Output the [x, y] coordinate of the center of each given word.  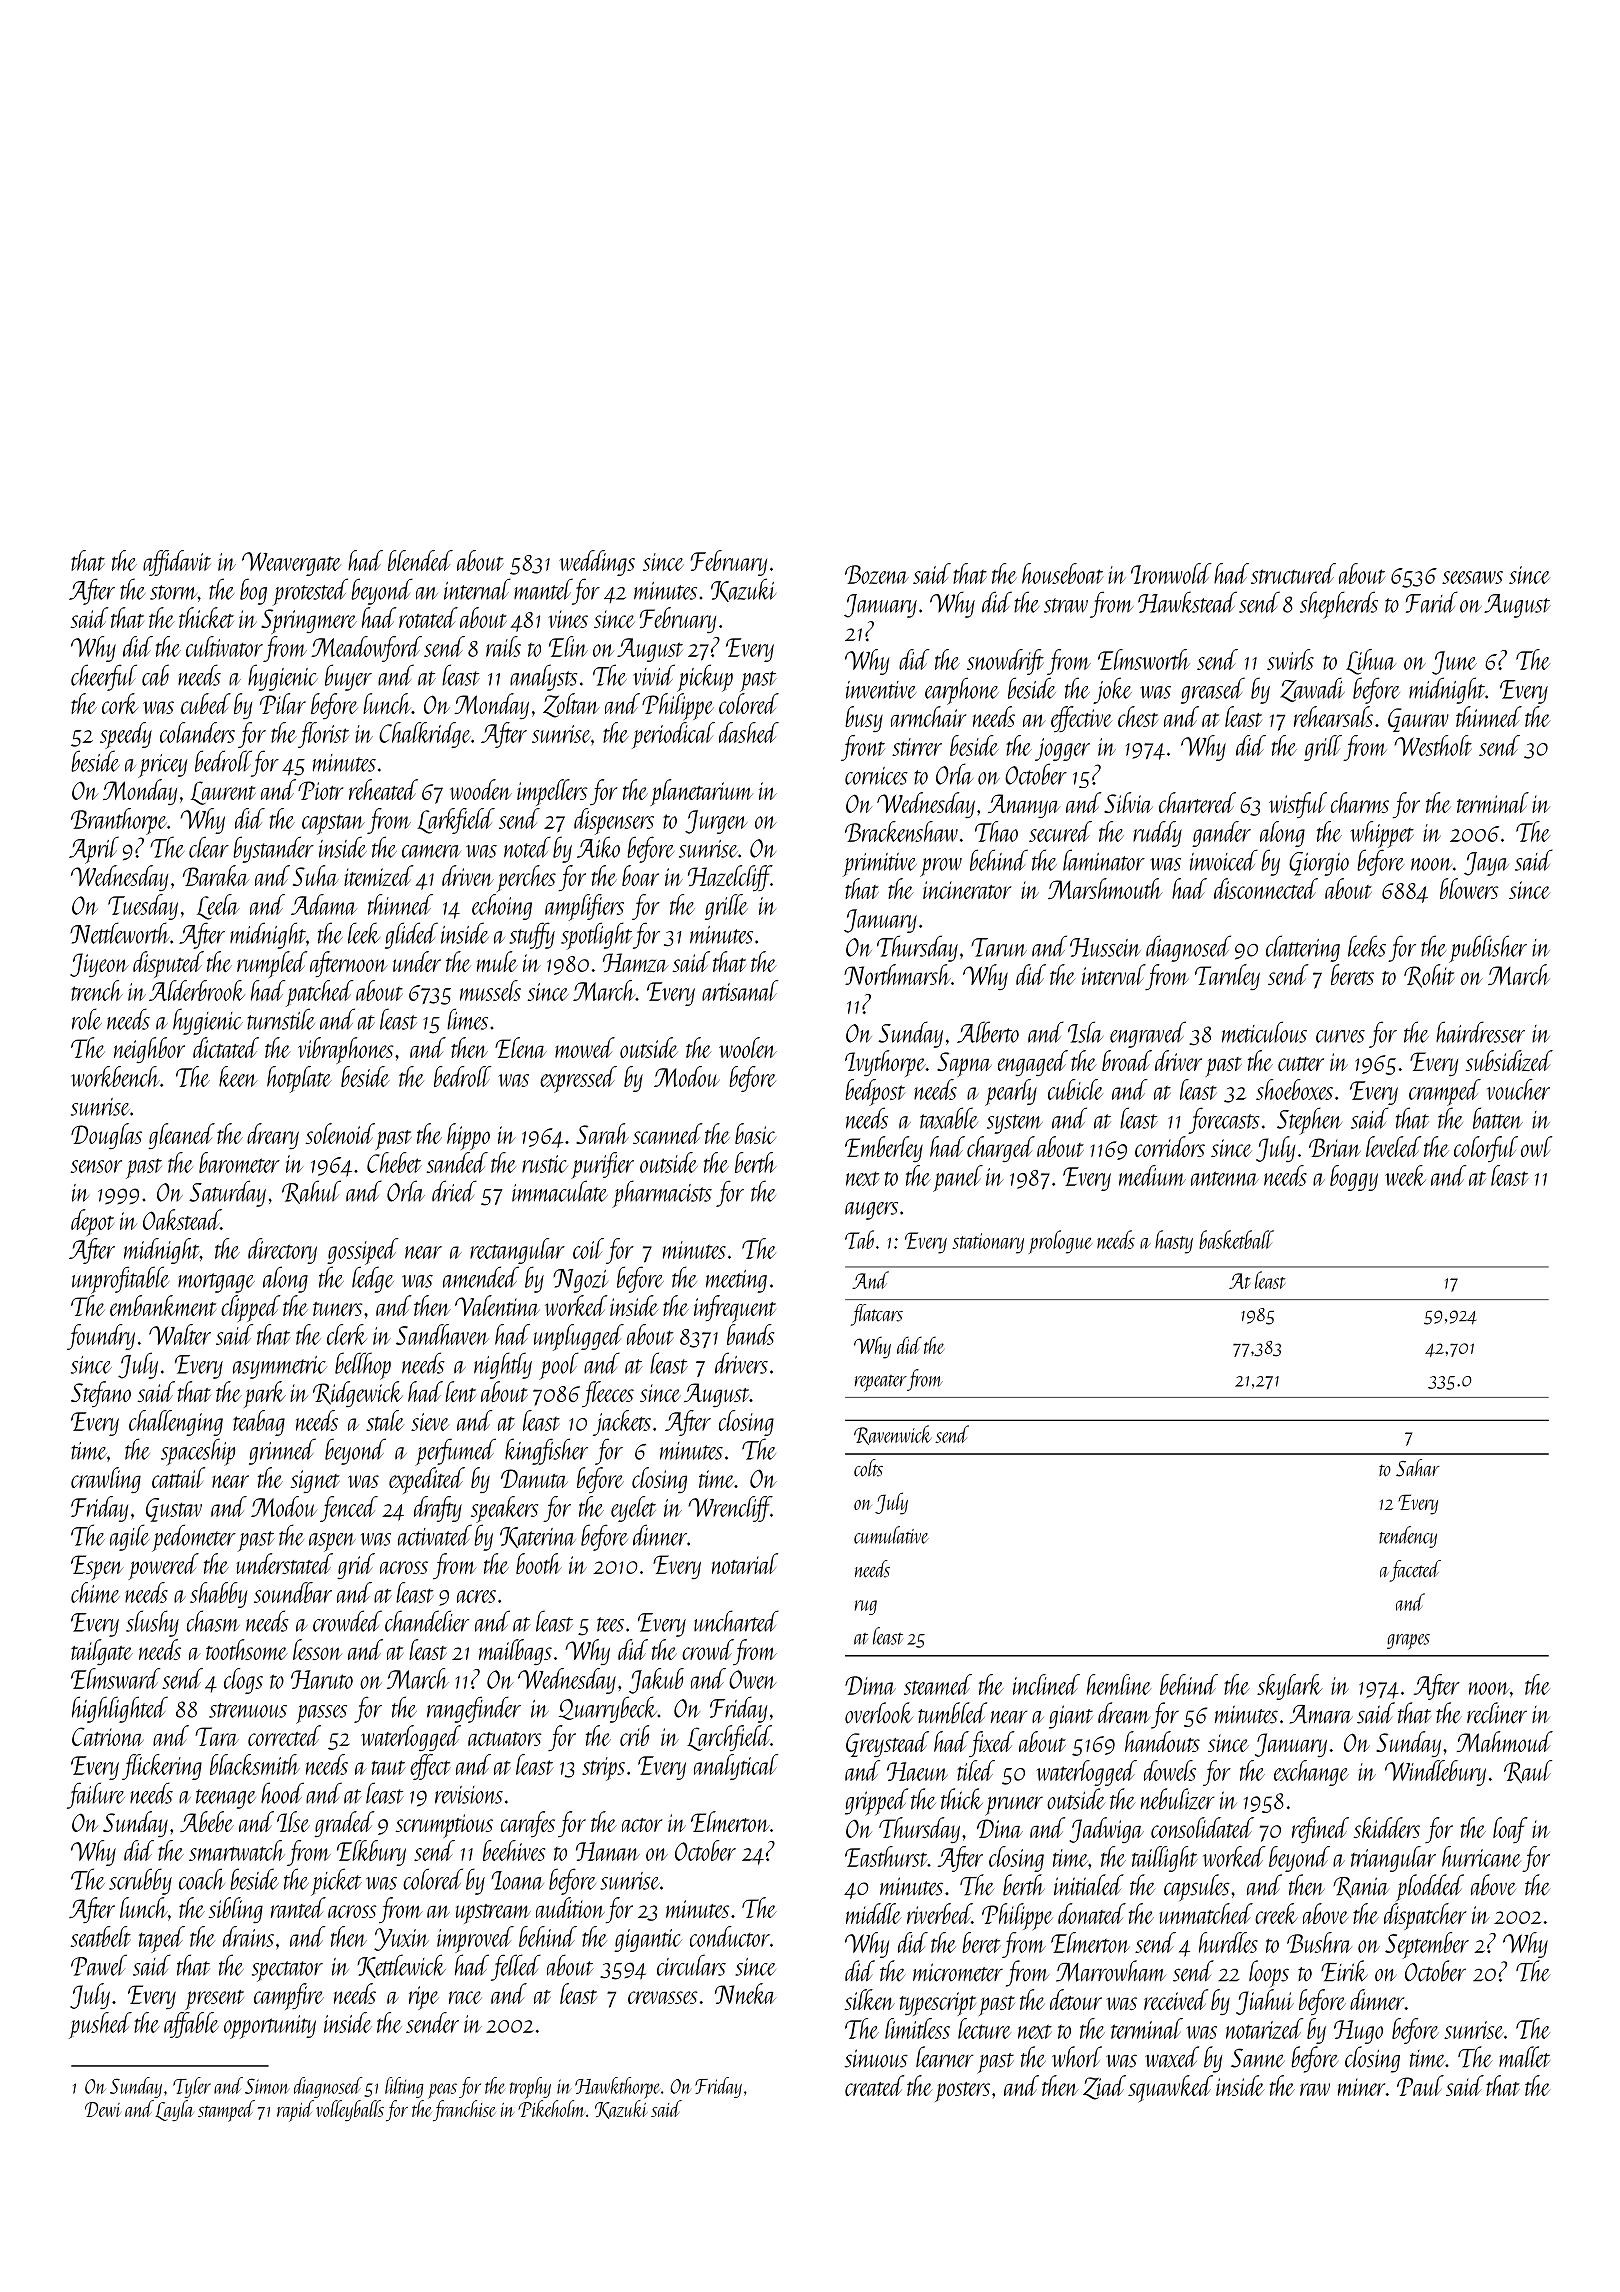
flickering [162, 1767]
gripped [876, 1802]
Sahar [1418, 1468]
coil [588, 1248]
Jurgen [716, 822]
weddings [597, 563]
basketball [1236, 1239]
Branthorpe [119, 821]
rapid [295, 2111]
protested [310, 592]
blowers [1469, 888]
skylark [1290, 1687]
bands [750, 1334]
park [265, 1394]
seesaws [1472, 577]
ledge [373, 1279]
